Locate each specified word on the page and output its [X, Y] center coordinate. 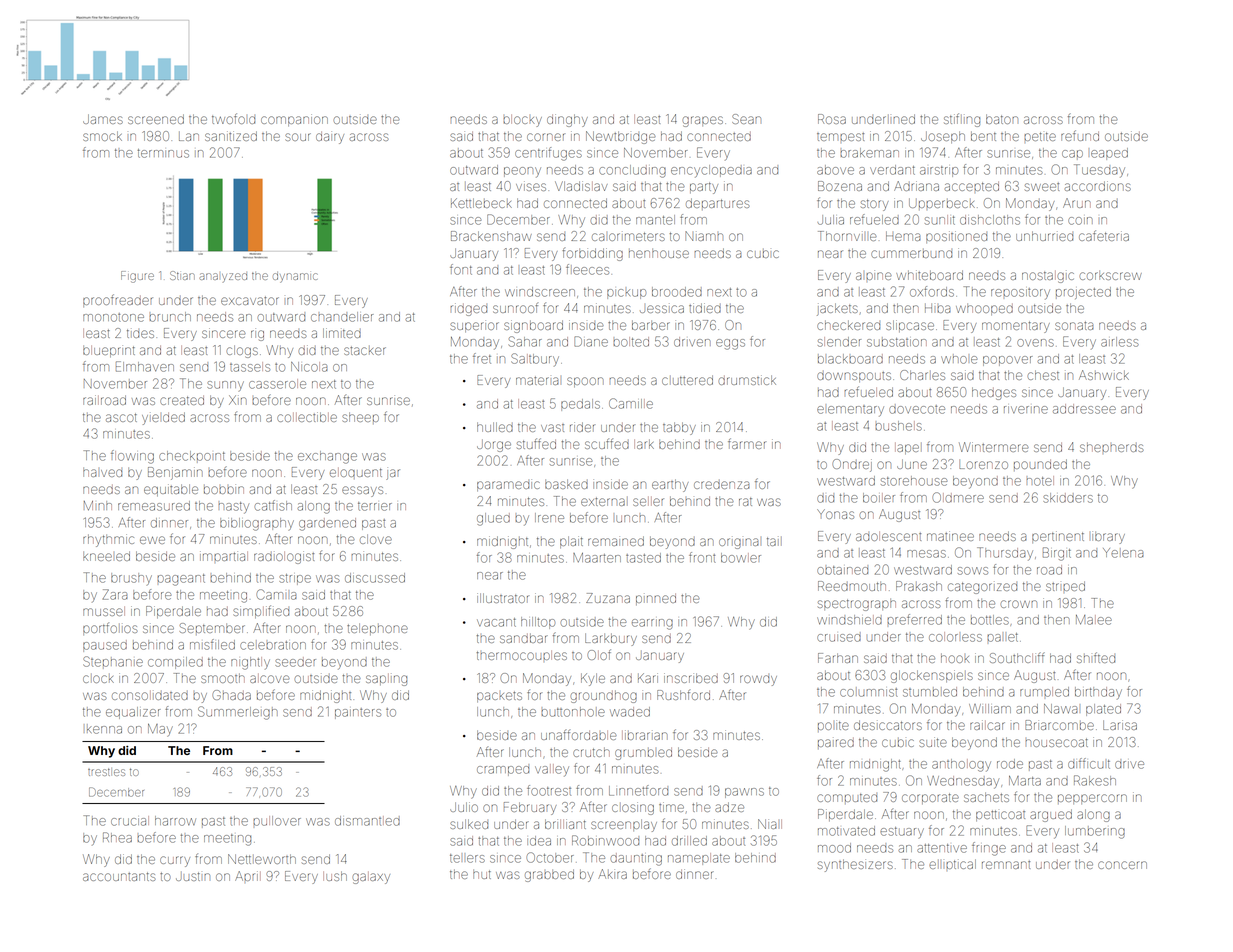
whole [959, 359]
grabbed [549, 875]
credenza [721, 485]
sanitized [231, 136]
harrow [175, 821]
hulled [495, 427]
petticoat [1000, 815]
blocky [522, 121]
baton [1002, 119]
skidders [1068, 498]
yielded [163, 418]
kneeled [106, 556]
